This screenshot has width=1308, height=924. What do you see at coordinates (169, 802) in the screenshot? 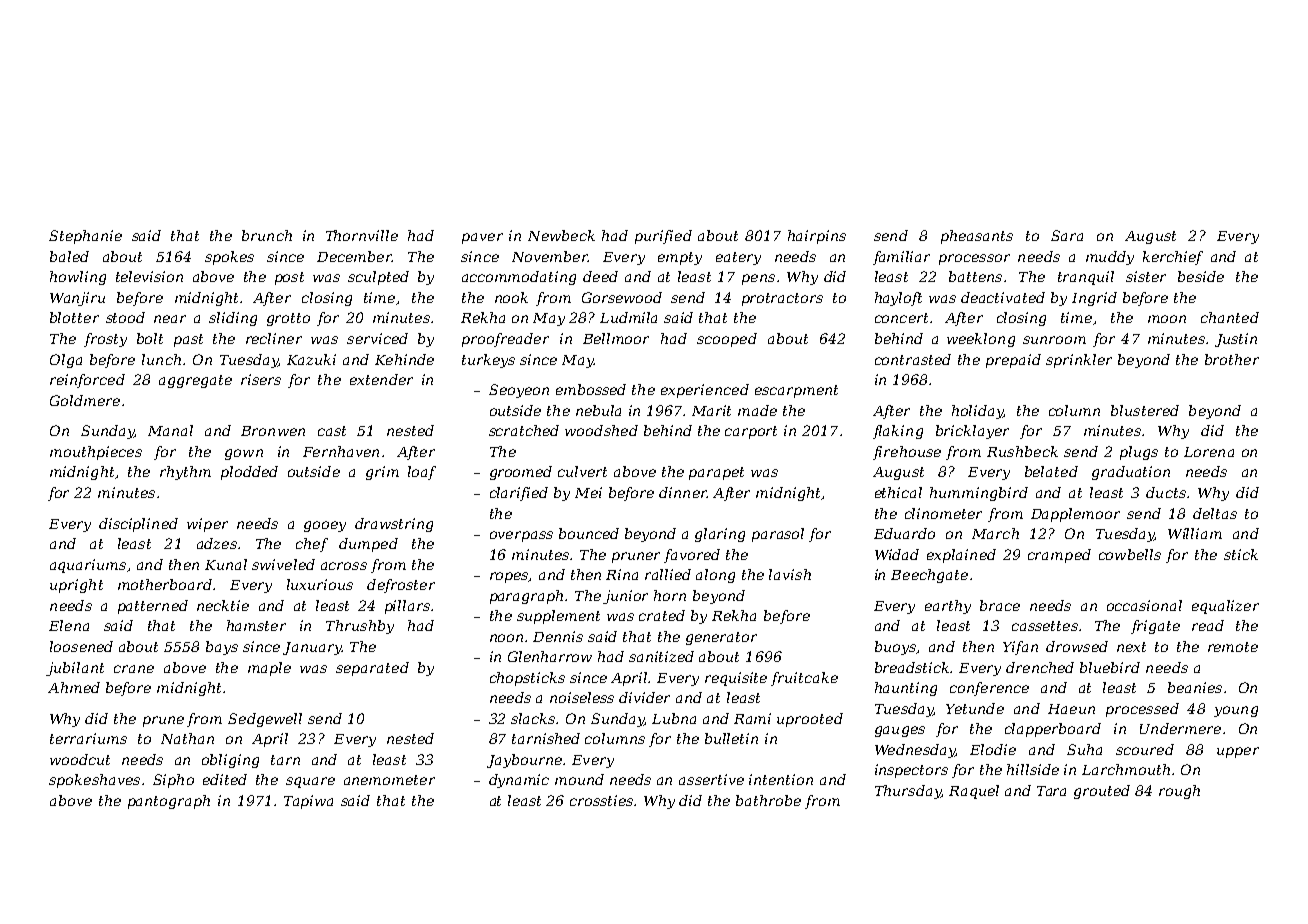
I see `pantograph` at bounding box center [169, 802].
